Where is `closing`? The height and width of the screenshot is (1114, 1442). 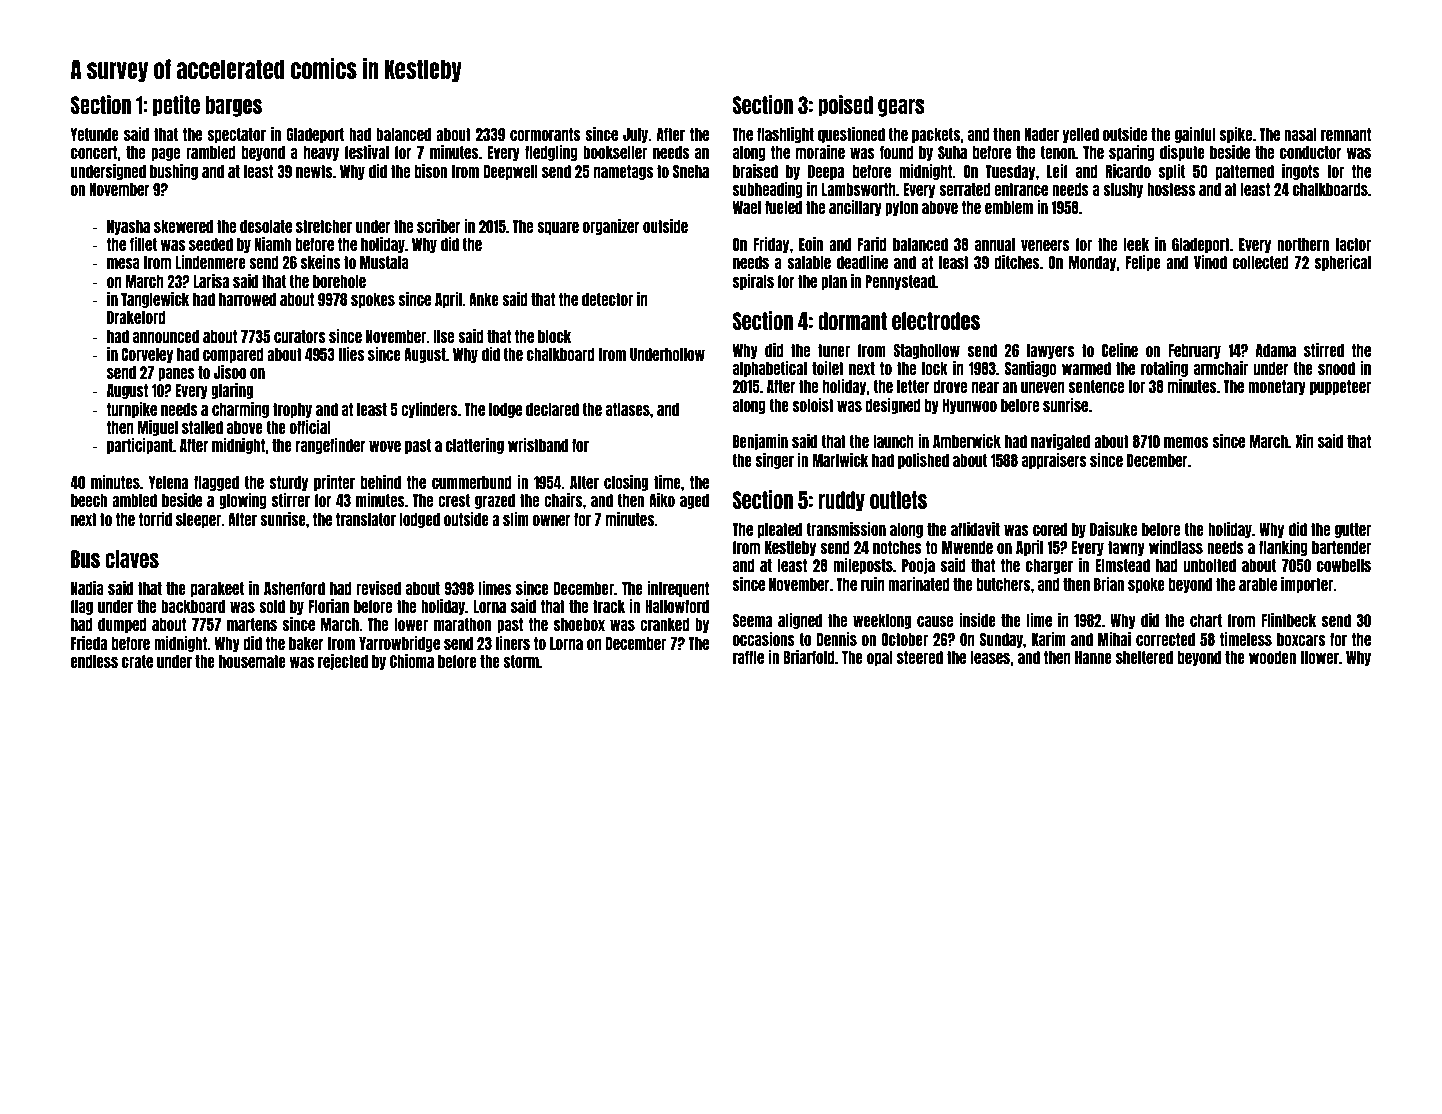
closing is located at coordinates (626, 483).
